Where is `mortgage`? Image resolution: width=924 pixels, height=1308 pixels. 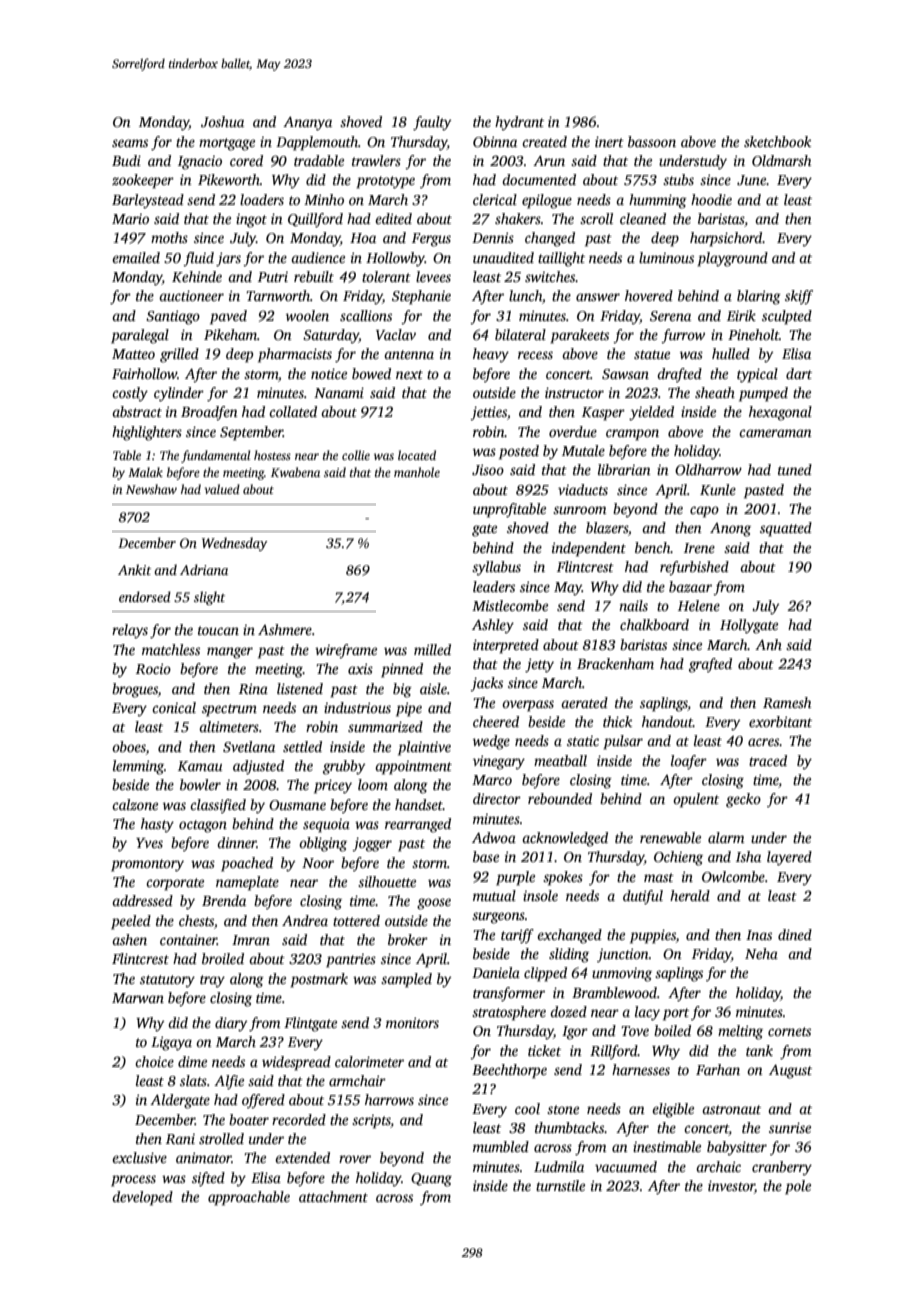 mortgage is located at coordinates (227, 144).
